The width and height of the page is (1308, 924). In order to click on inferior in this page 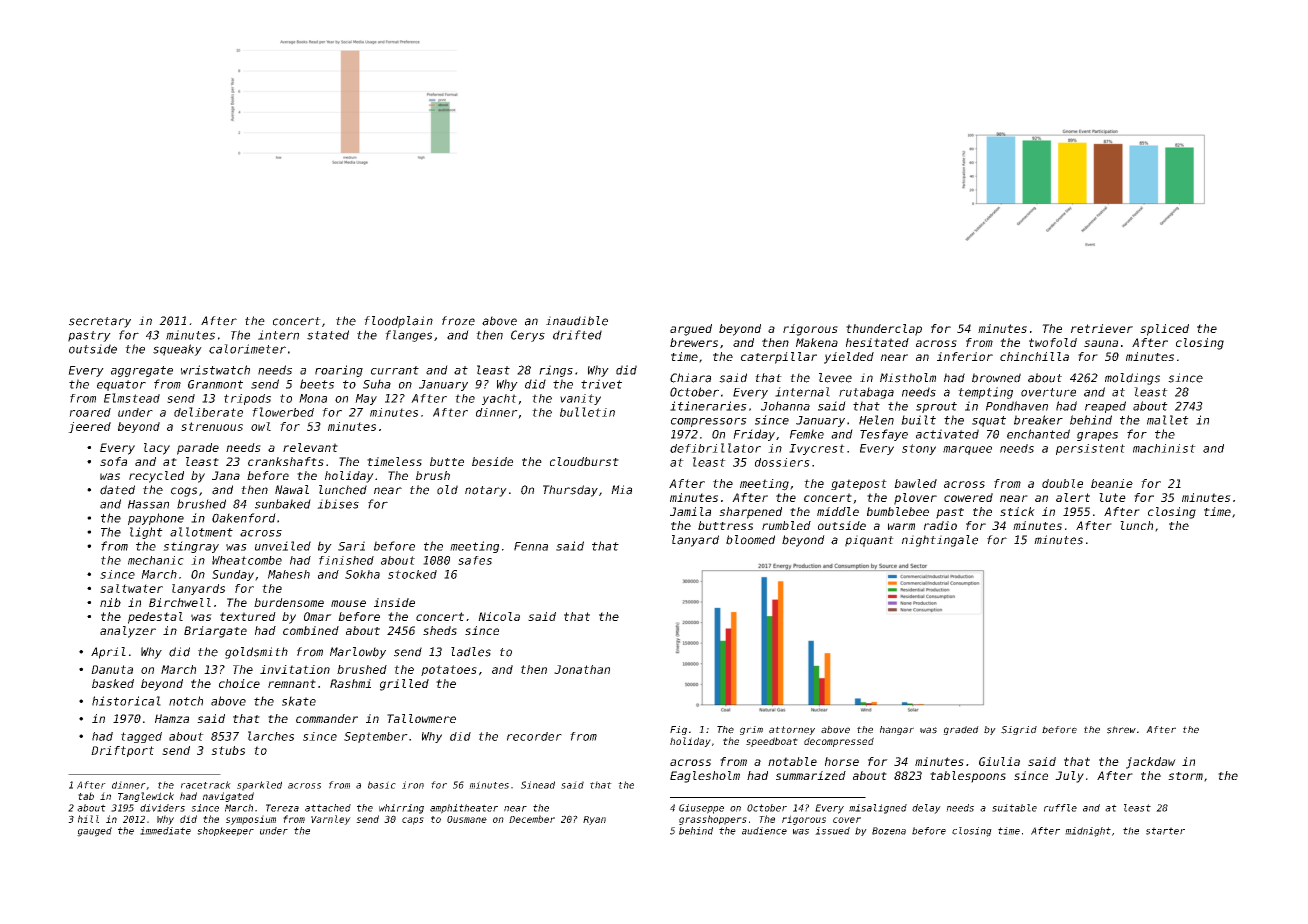, I will do `click(965, 356)`.
